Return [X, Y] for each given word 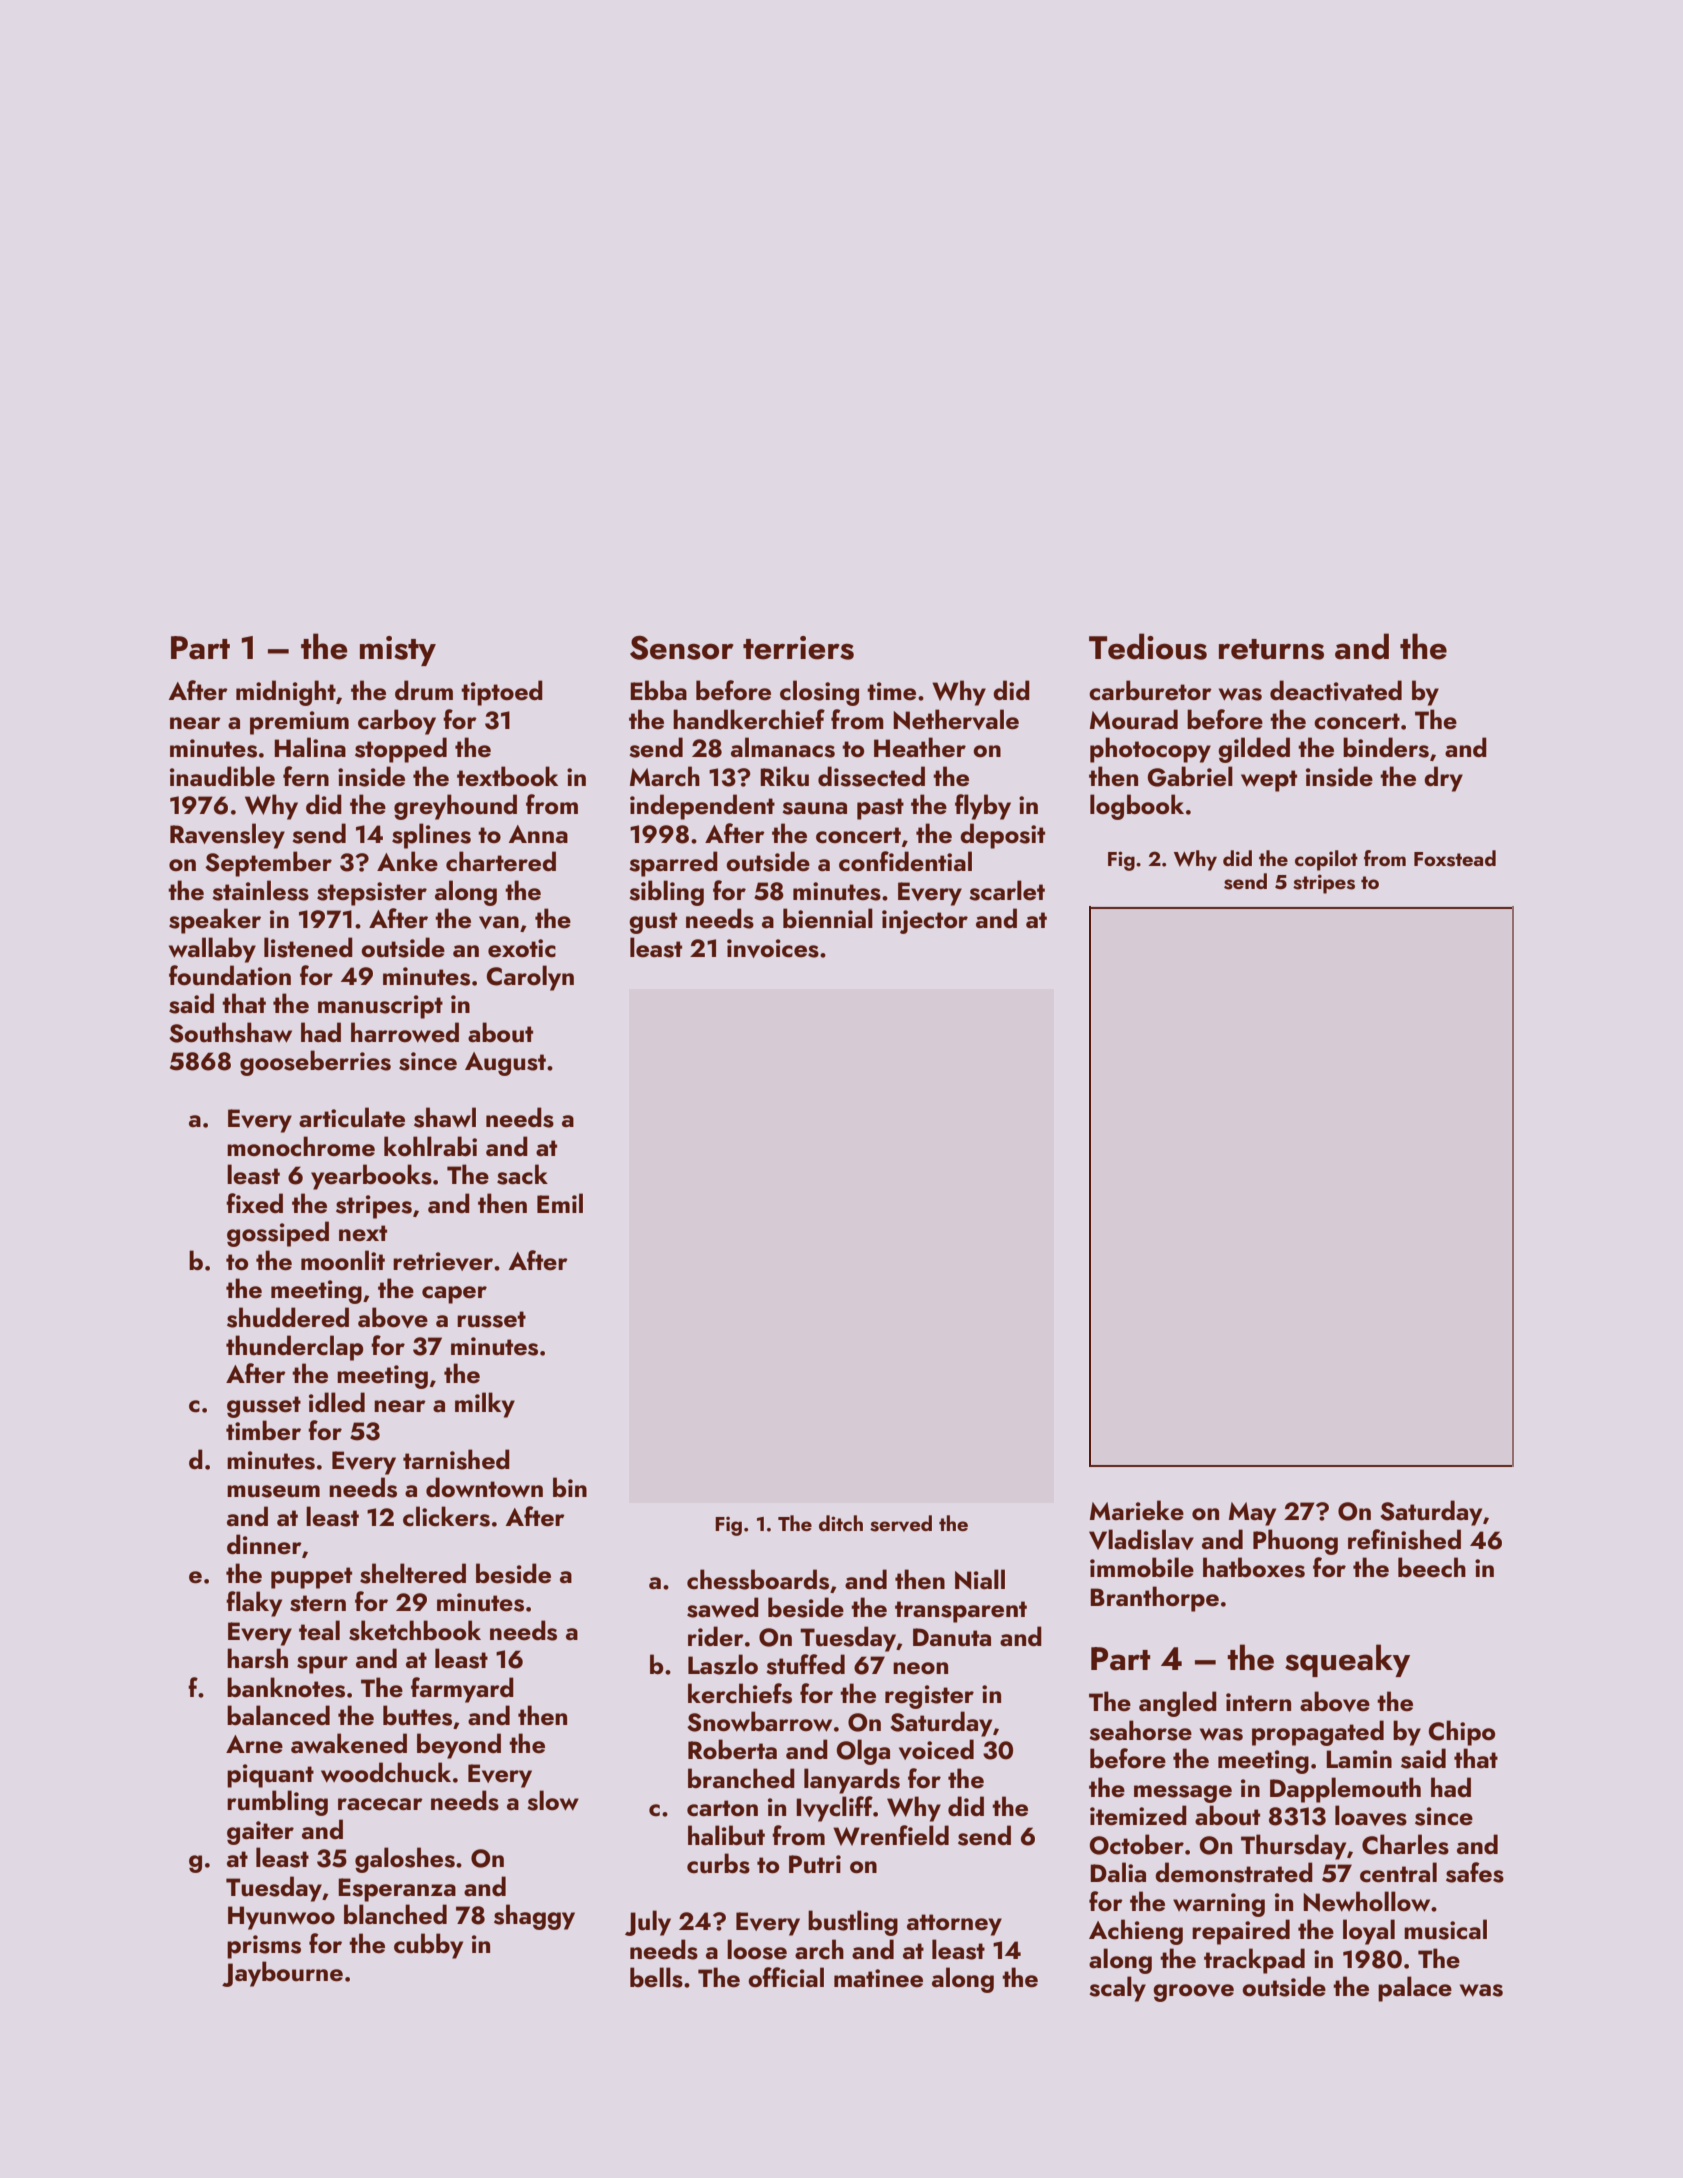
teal [319, 1630]
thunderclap [294, 1348]
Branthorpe [1154, 1599]
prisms [264, 1947]
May [1252, 1514]
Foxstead [1455, 858]
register [929, 1697]
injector [925, 922]
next [363, 1233]
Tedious [1148, 646]
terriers [798, 648]
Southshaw [230, 1032]
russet [491, 1319]
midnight [286, 693]
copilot [1326, 860]
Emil [560, 1203]
